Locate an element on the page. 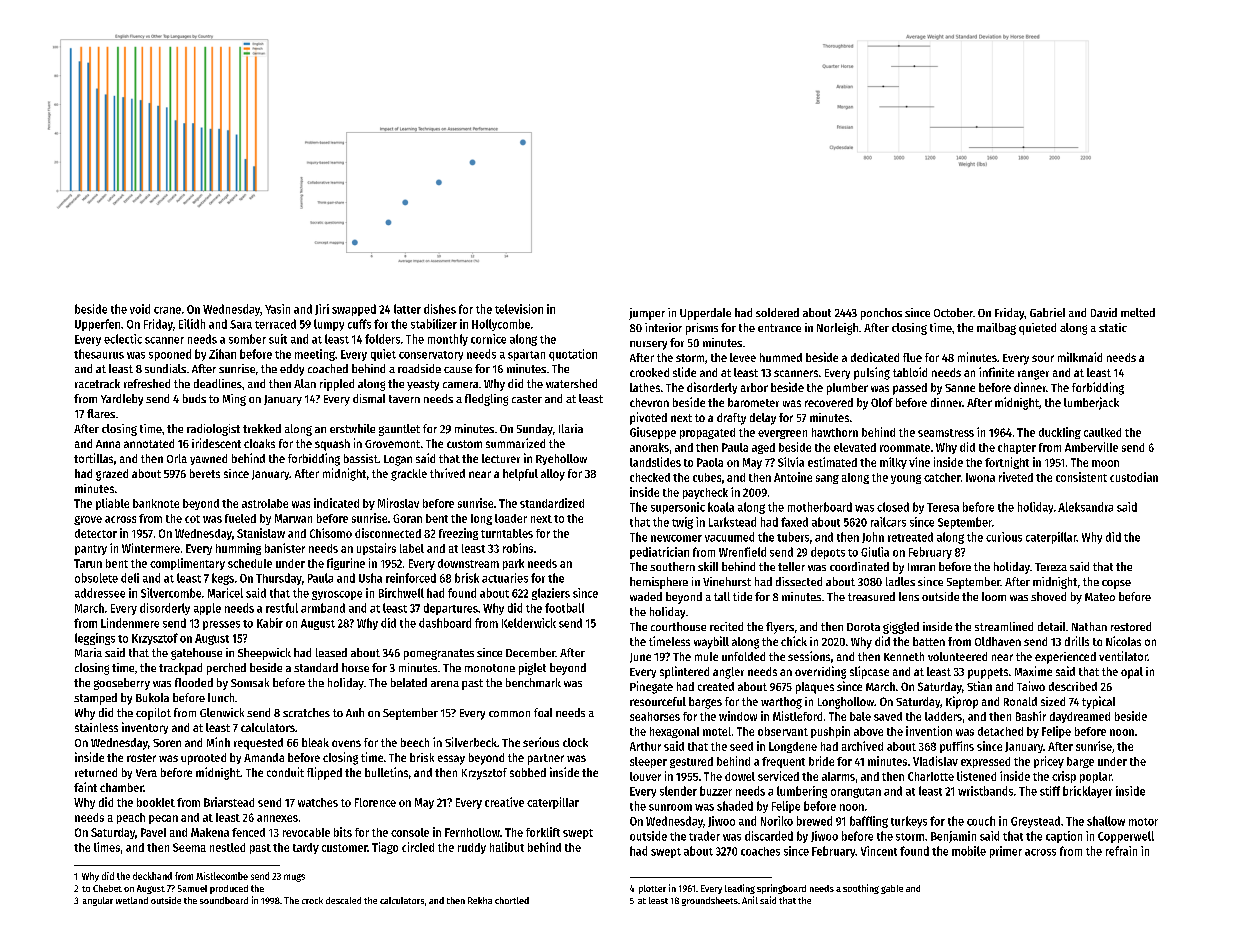  crooked is located at coordinates (649, 372).
